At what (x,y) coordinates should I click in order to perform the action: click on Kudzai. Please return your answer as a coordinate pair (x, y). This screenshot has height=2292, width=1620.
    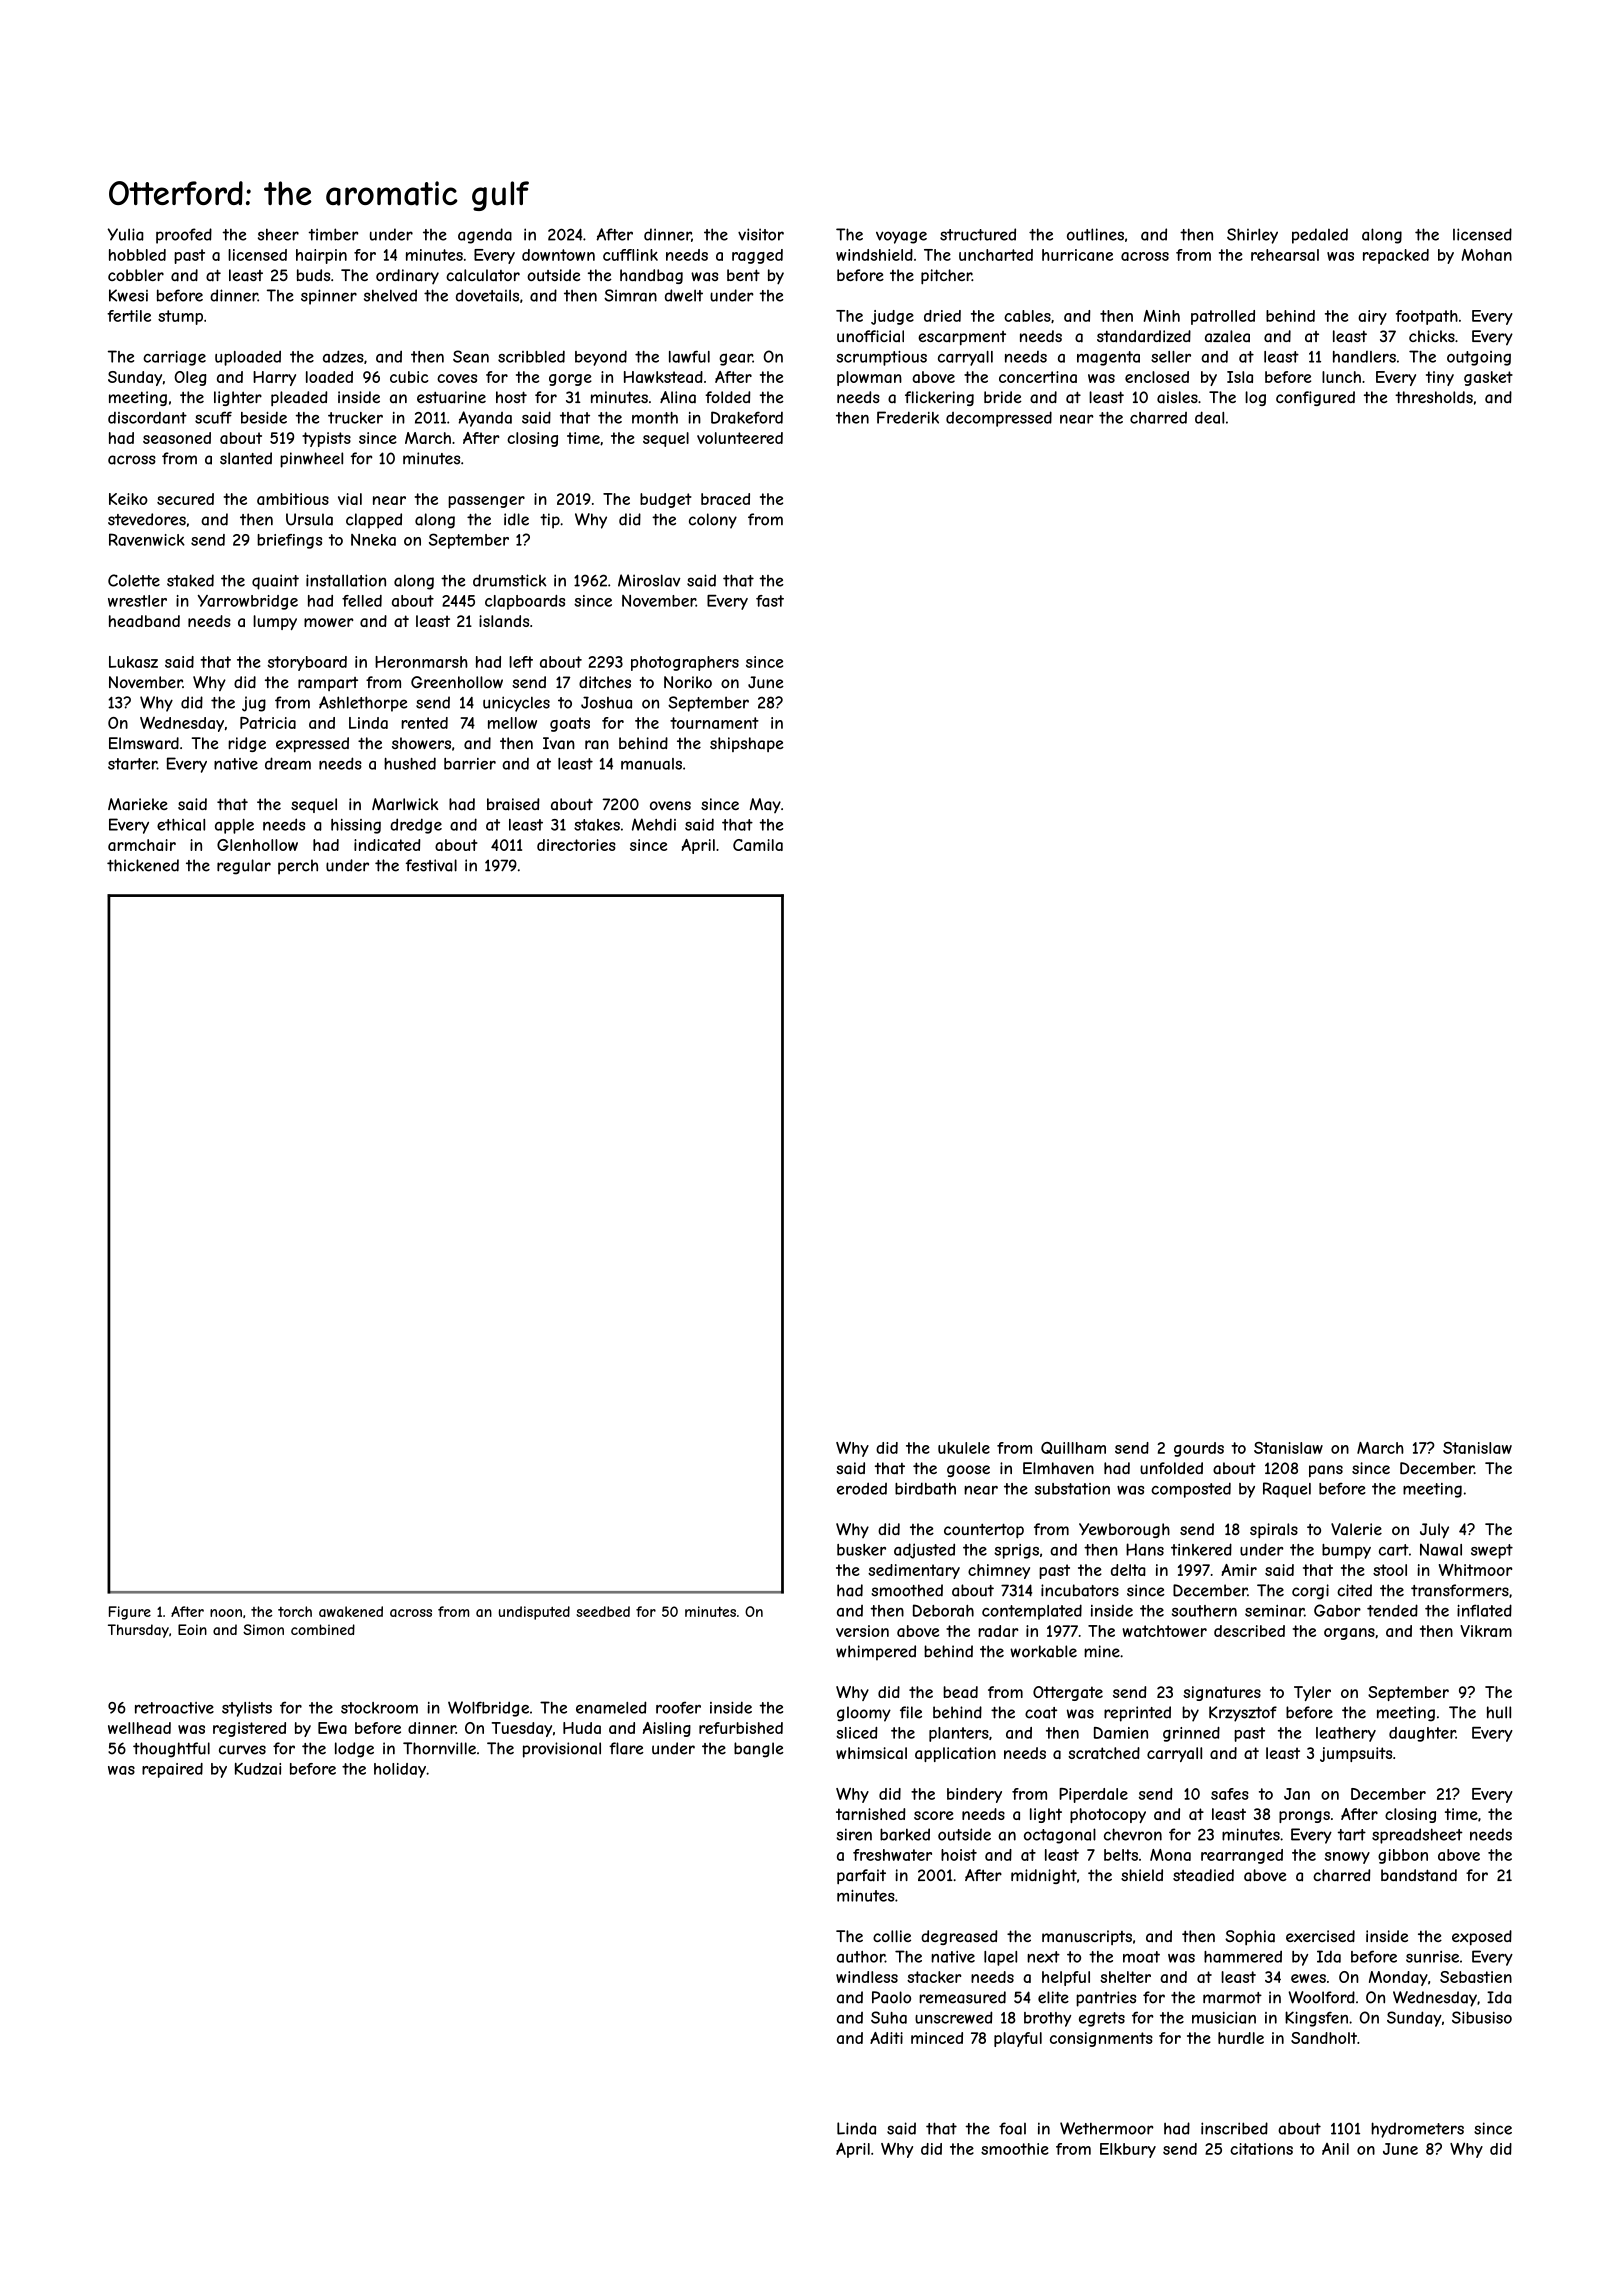
    Looking at the image, I should click on (258, 1769).
